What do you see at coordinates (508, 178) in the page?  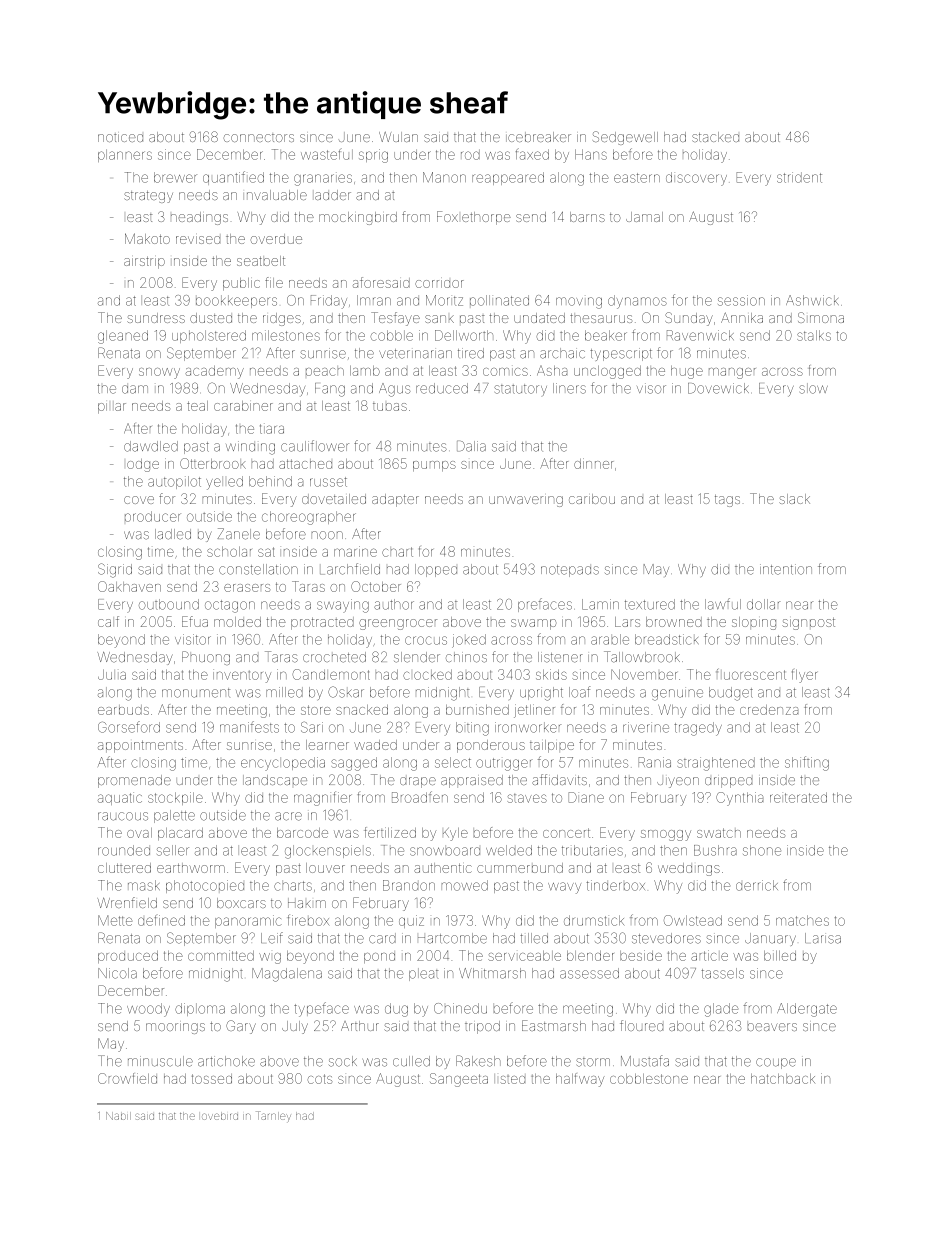 I see `reappeared` at bounding box center [508, 178].
